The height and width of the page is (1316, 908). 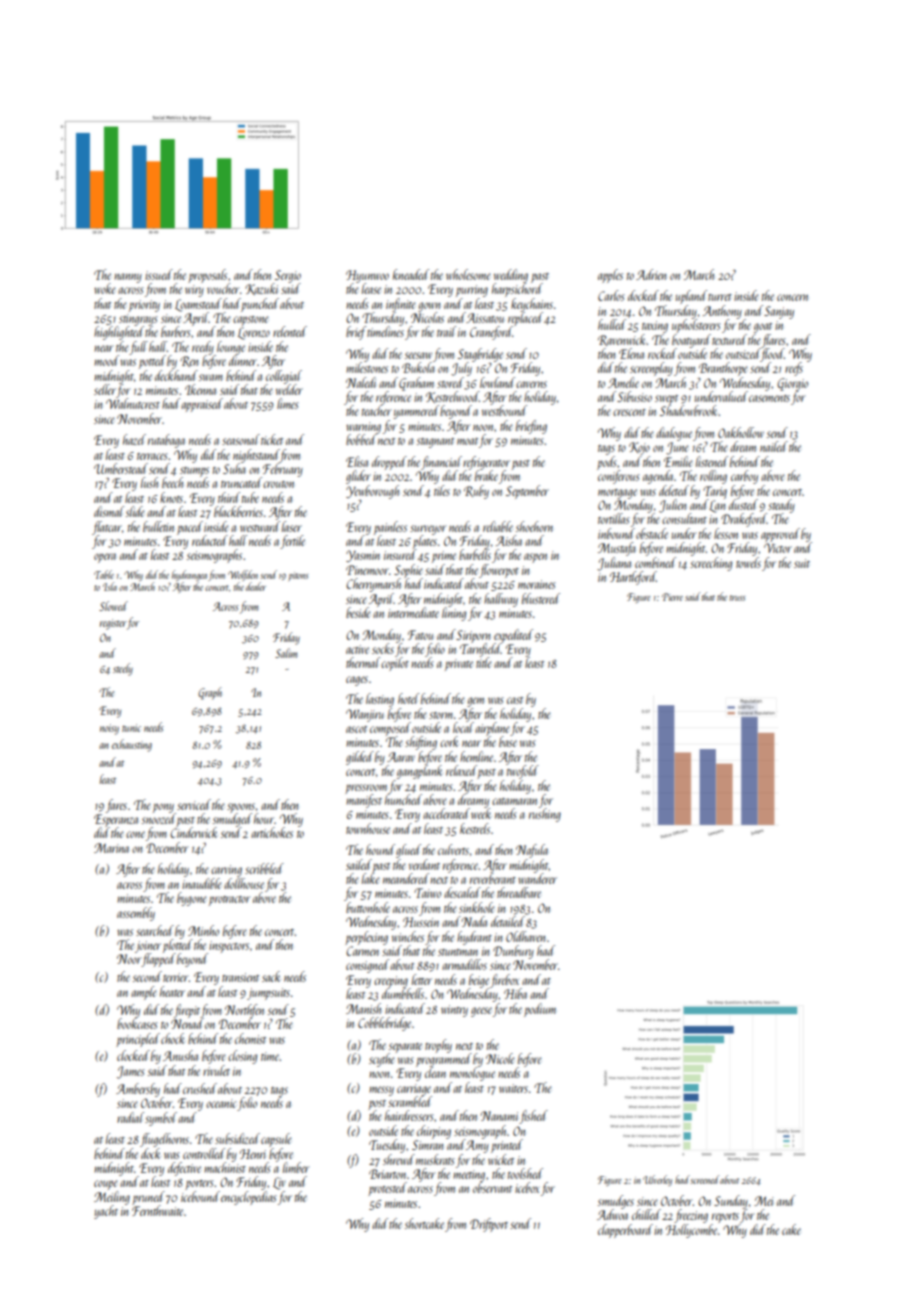 What do you see at coordinates (651, 274) in the page?
I see `Adrien` at bounding box center [651, 274].
